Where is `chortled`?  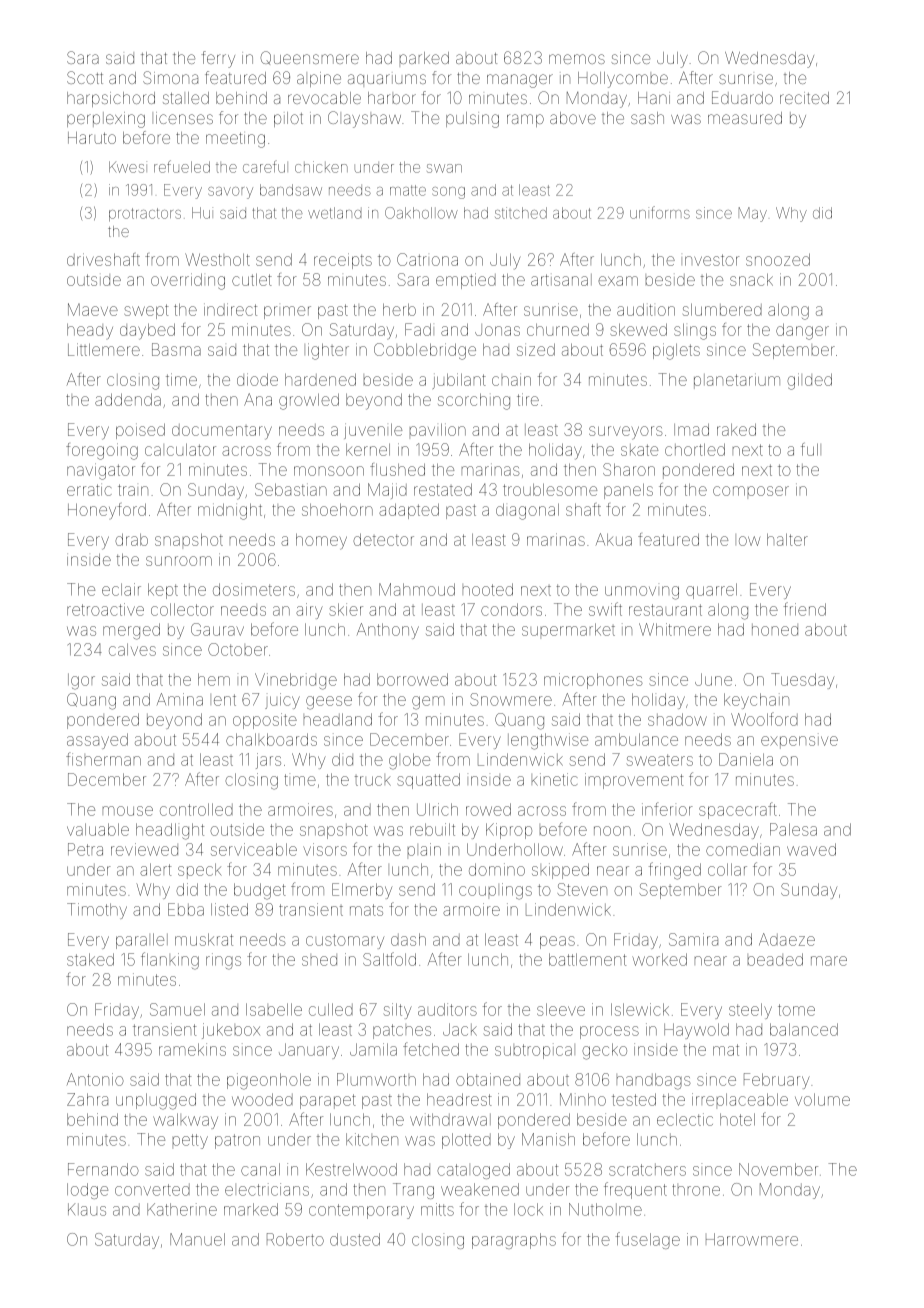 chortled is located at coordinates (695, 449).
